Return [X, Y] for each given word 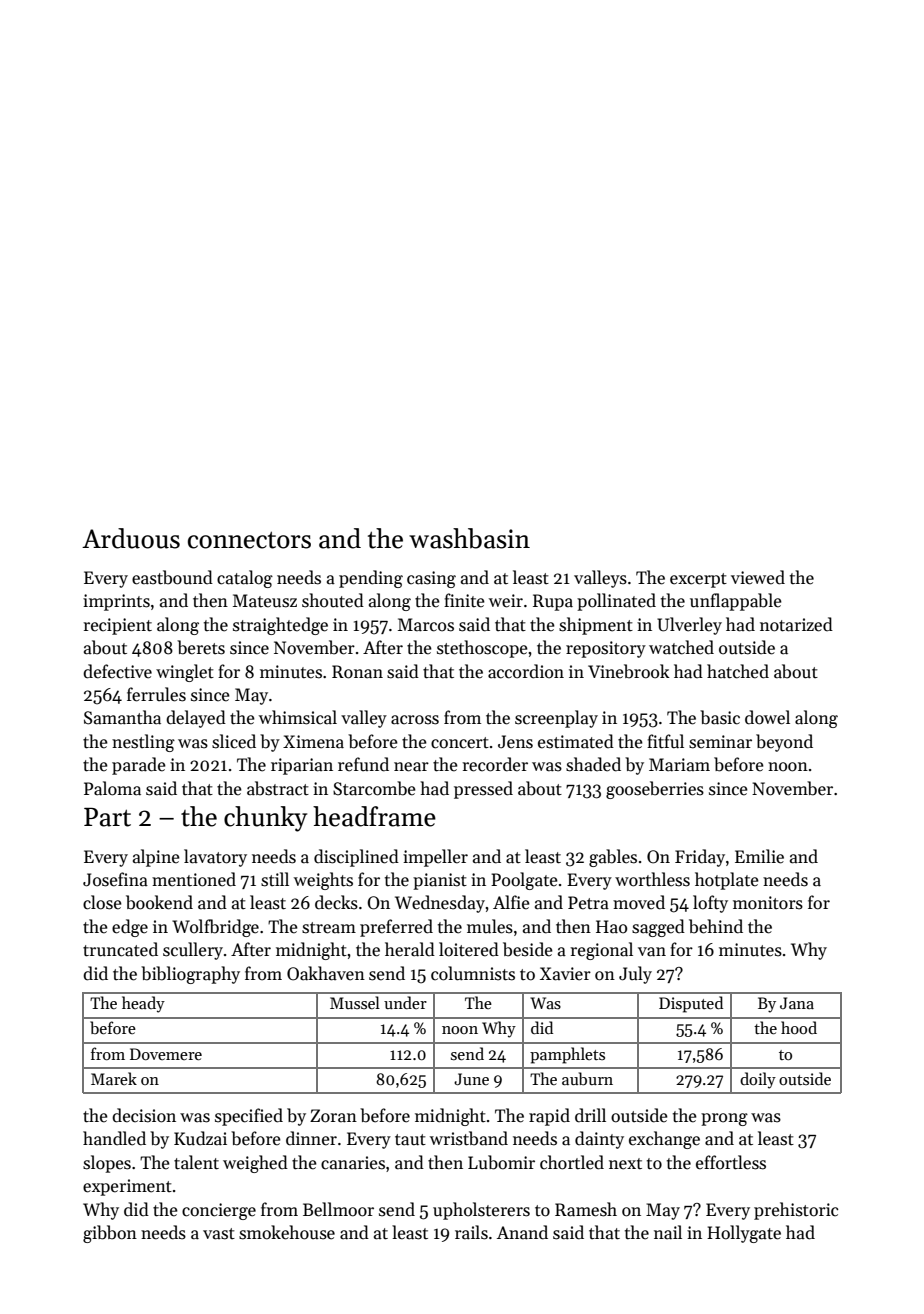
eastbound [172, 577]
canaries [353, 1163]
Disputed [691, 1004]
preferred [396, 928]
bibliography [190, 975]
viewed [758, 577]
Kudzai [200, 1138]
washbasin [469, 538]
